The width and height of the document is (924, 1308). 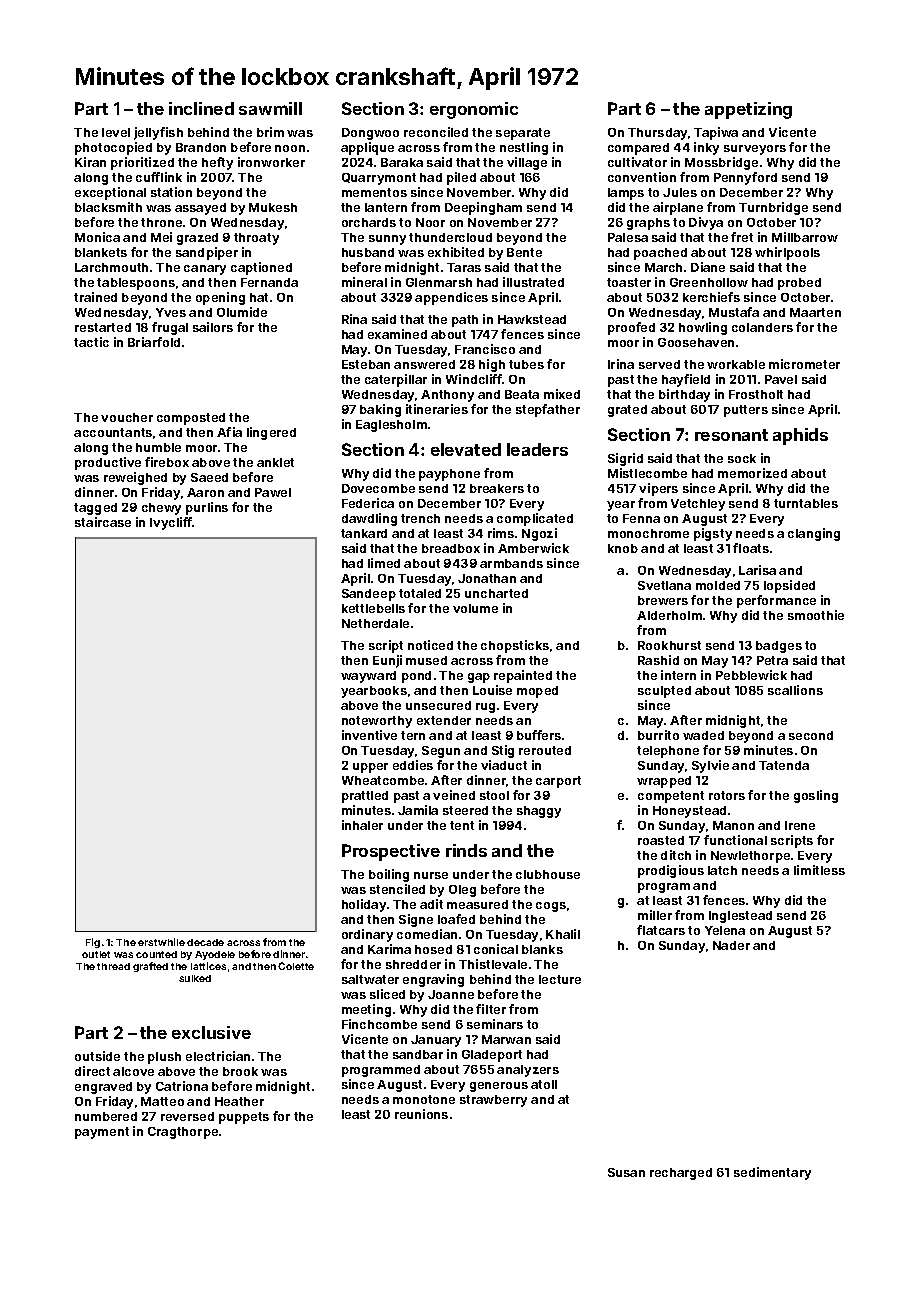 What do you see at coordinates (671, 871) in the document?
I see `prodigious` at bounding box center [671, 871].
